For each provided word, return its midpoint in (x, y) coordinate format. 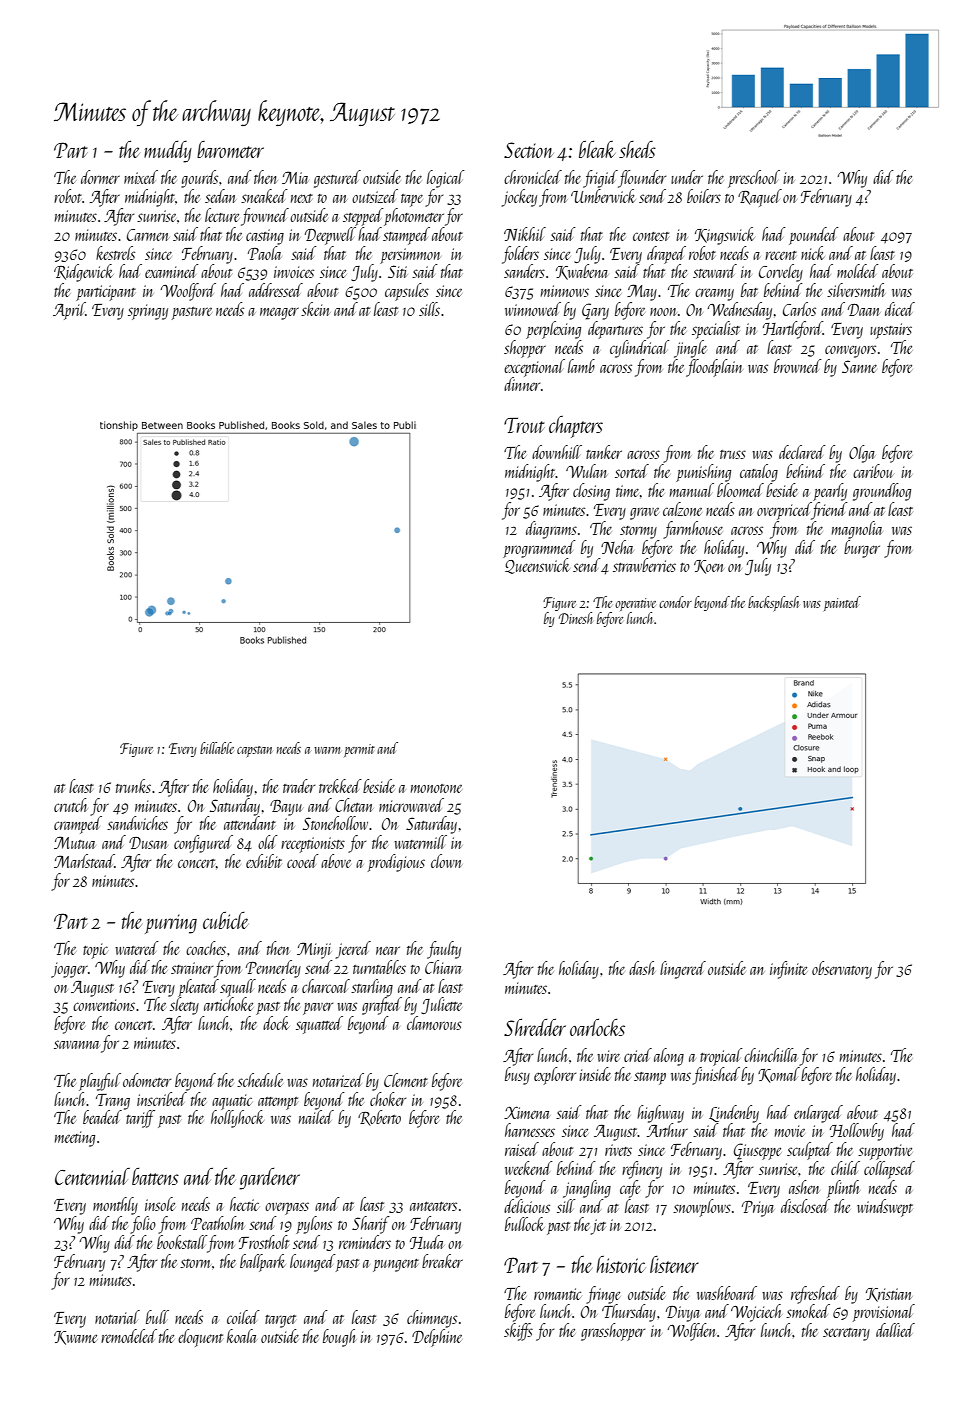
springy (148, 312)
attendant (250, 823)
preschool (754, 179)
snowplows (702, 1208)
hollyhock (237, 1119)
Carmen (148, 235)
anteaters (433, 1206)
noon (663, 312)
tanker (604, 452)
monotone (436, 788)
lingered (683, 970)
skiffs (518, 1332)
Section (529, 150)
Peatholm (217, 1223)
